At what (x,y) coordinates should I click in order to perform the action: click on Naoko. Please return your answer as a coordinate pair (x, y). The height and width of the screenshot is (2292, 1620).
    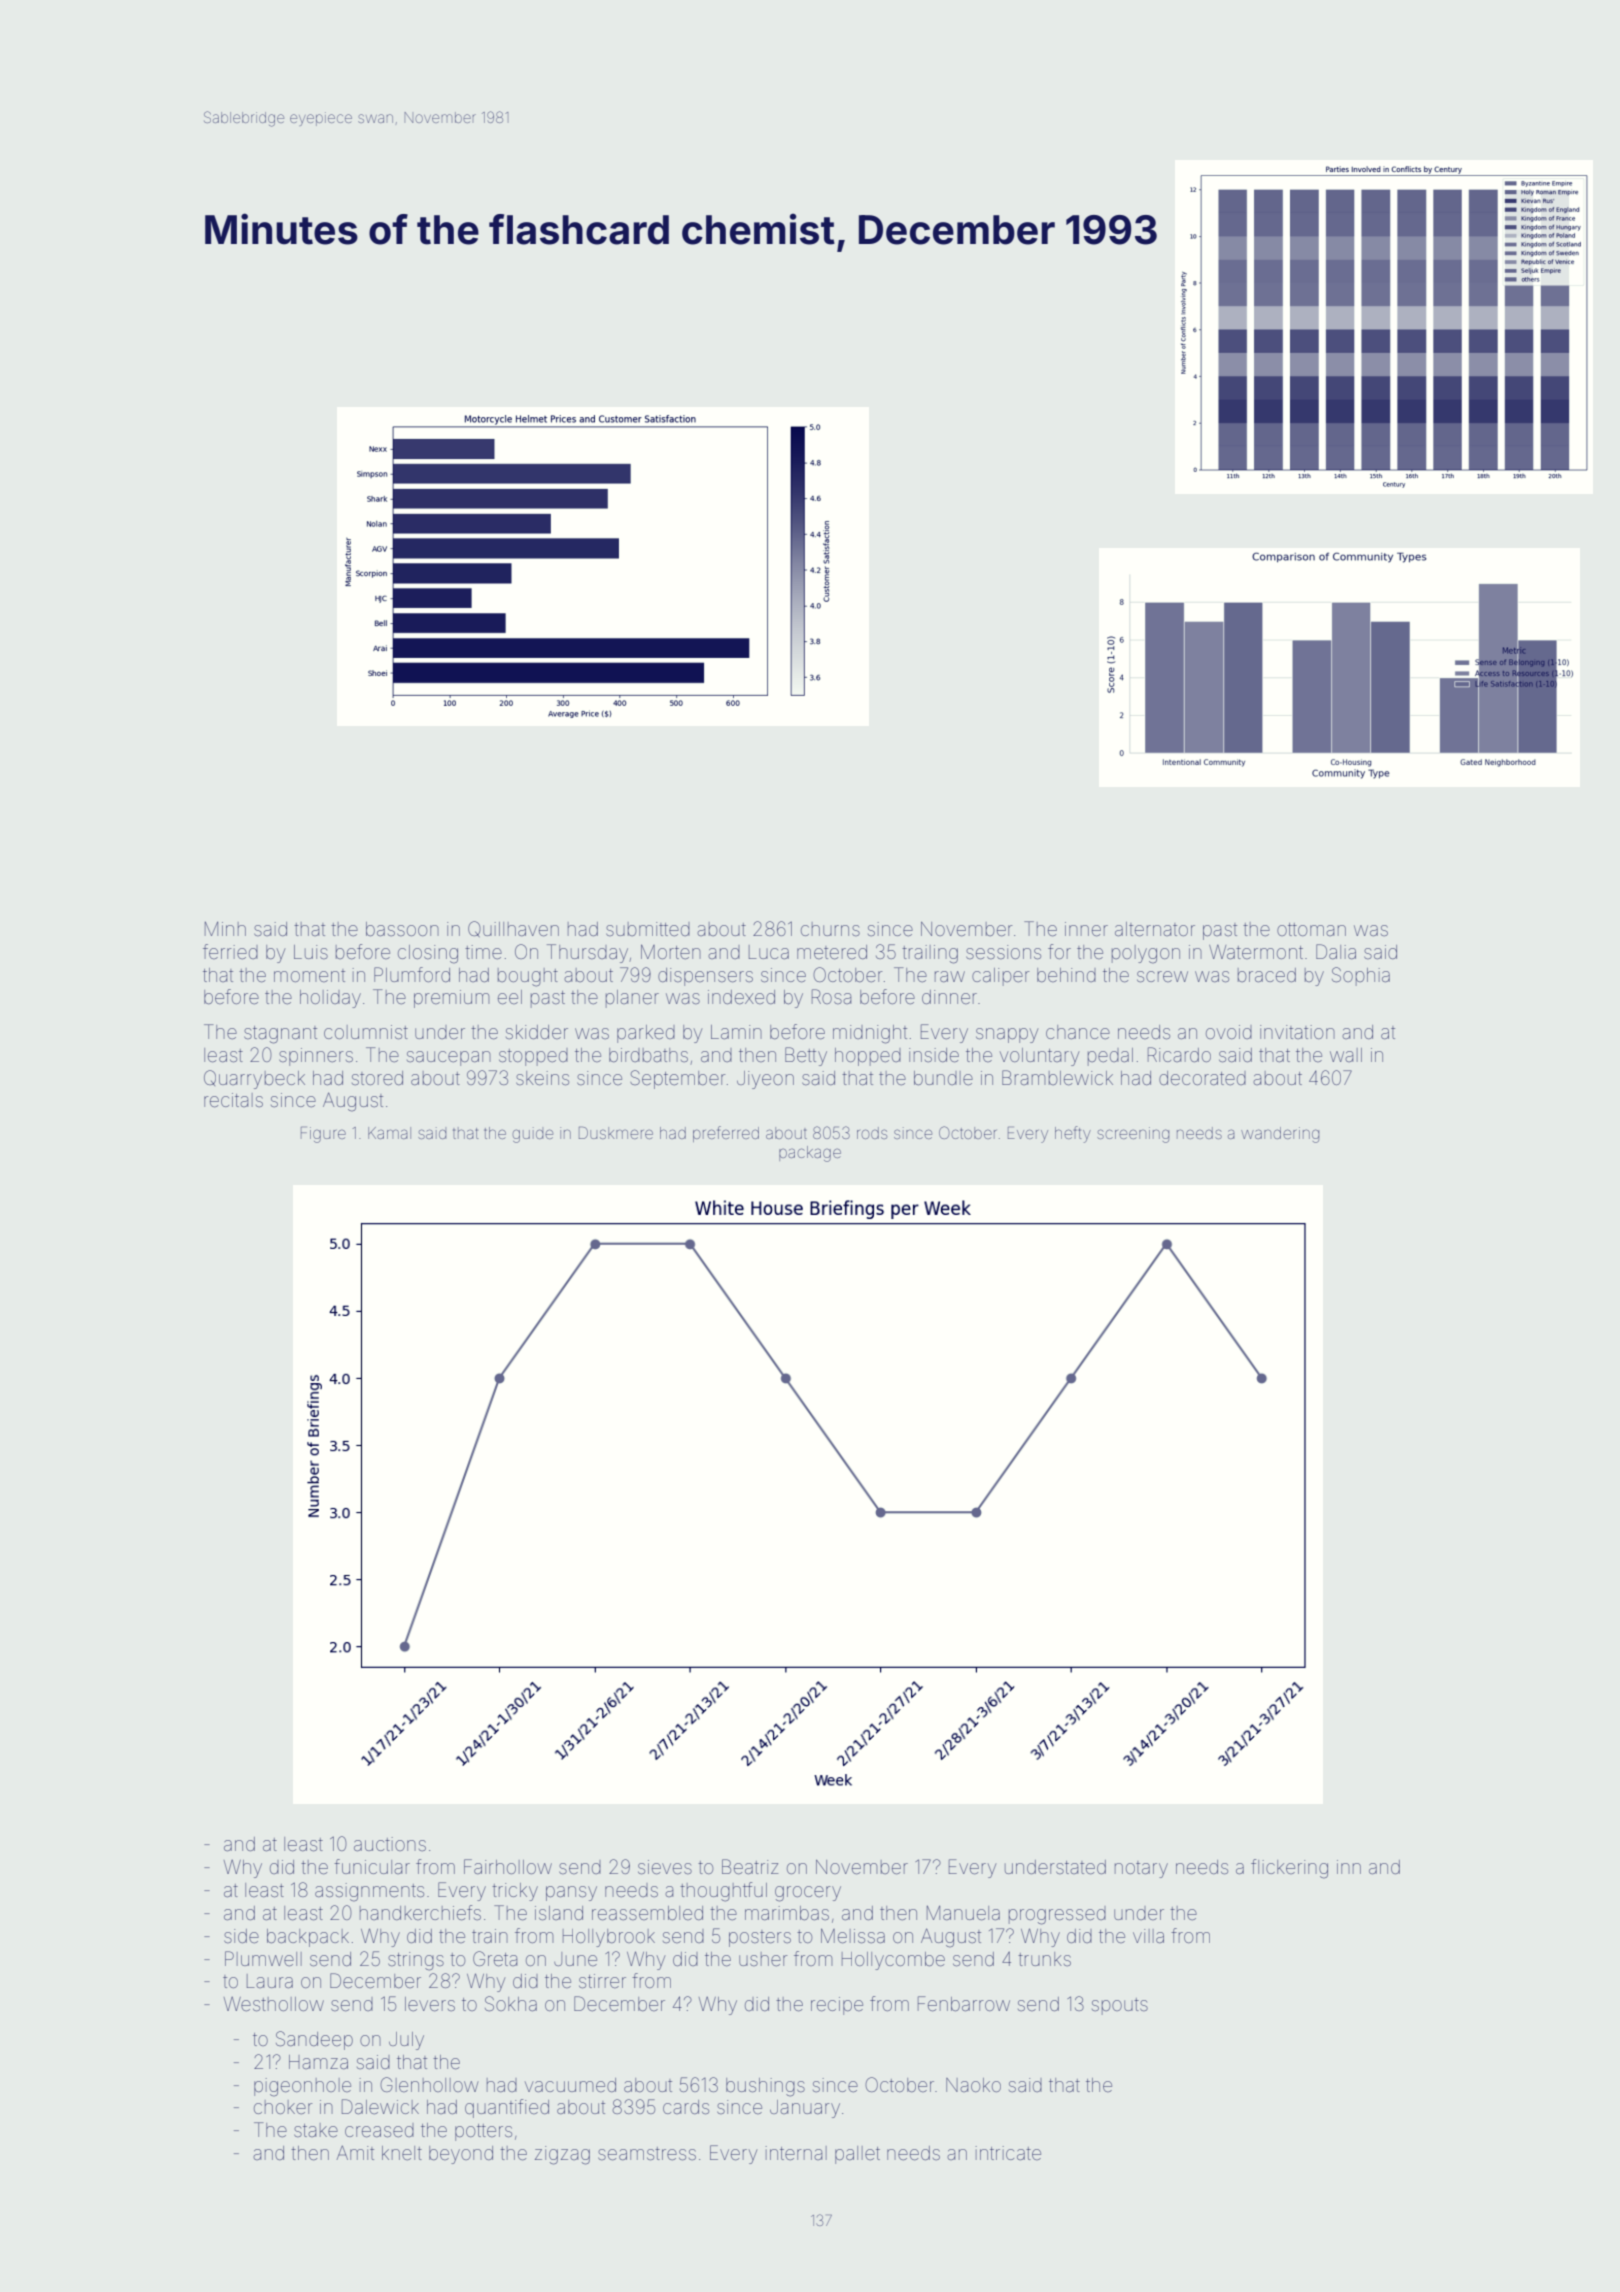
    Looking at the image, I should click on (973, 2085).
